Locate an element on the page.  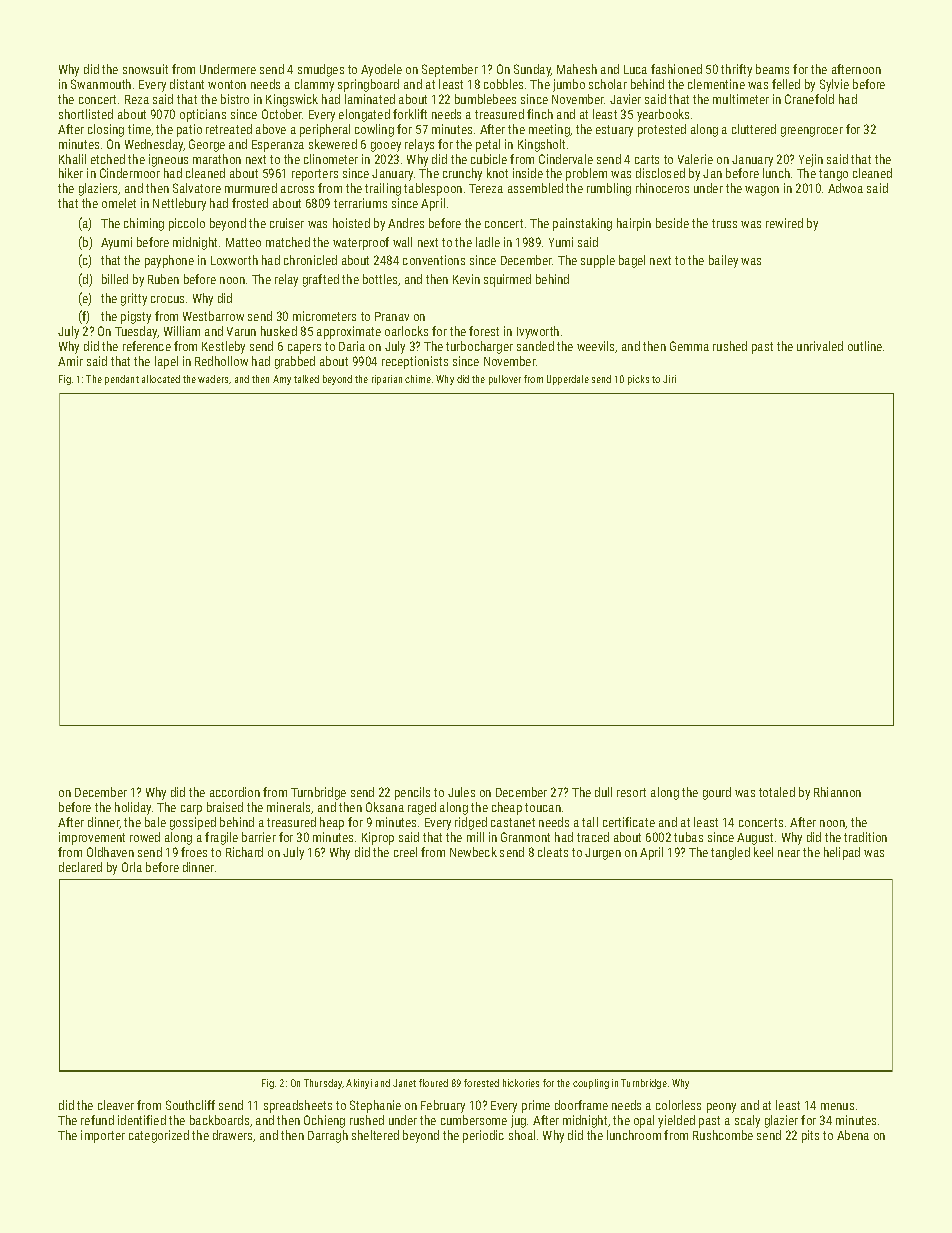
resort is located at coordinates (631, 792).
